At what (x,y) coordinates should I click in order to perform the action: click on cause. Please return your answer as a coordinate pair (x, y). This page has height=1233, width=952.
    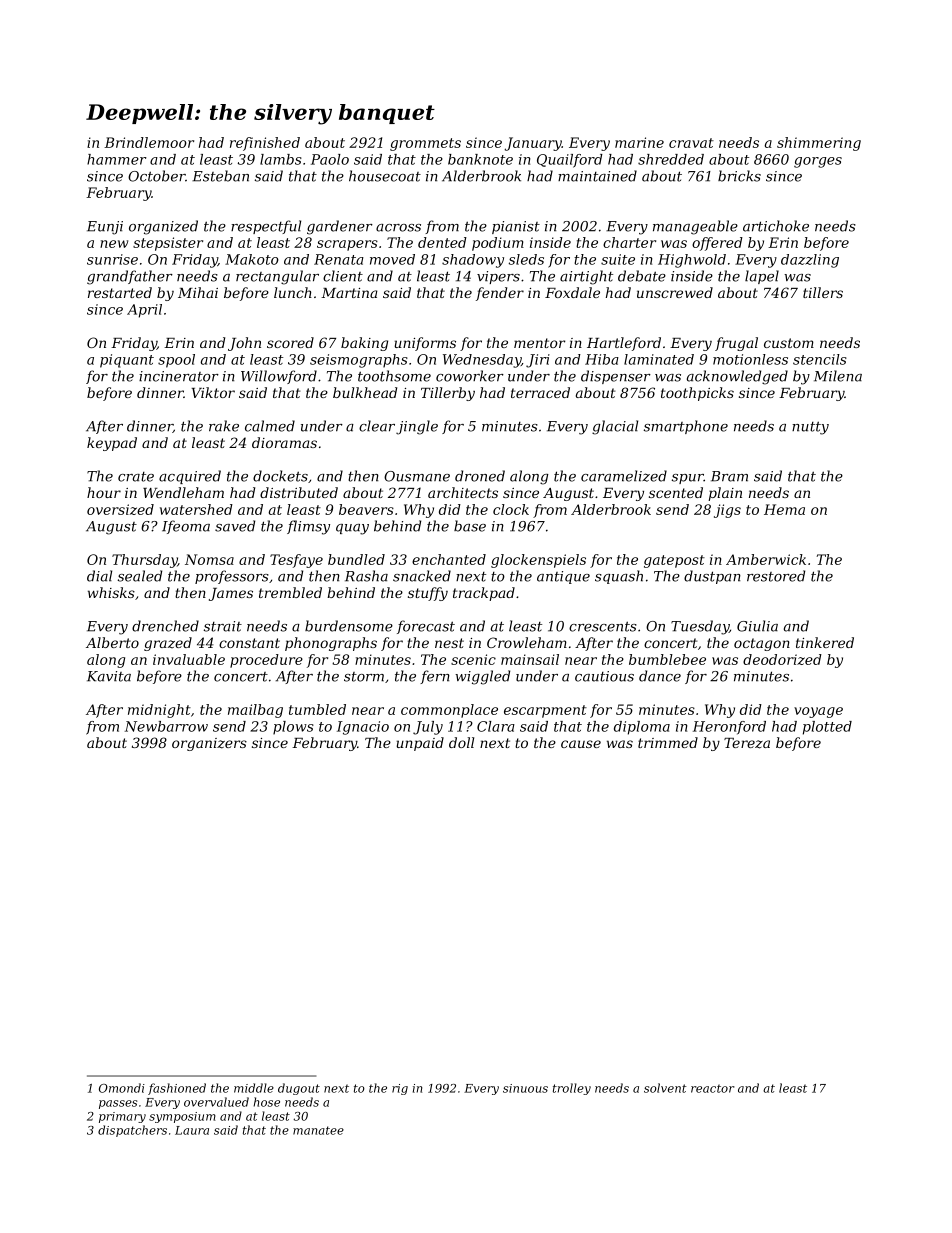
    Looking at the image, I should click on (581, 744).
